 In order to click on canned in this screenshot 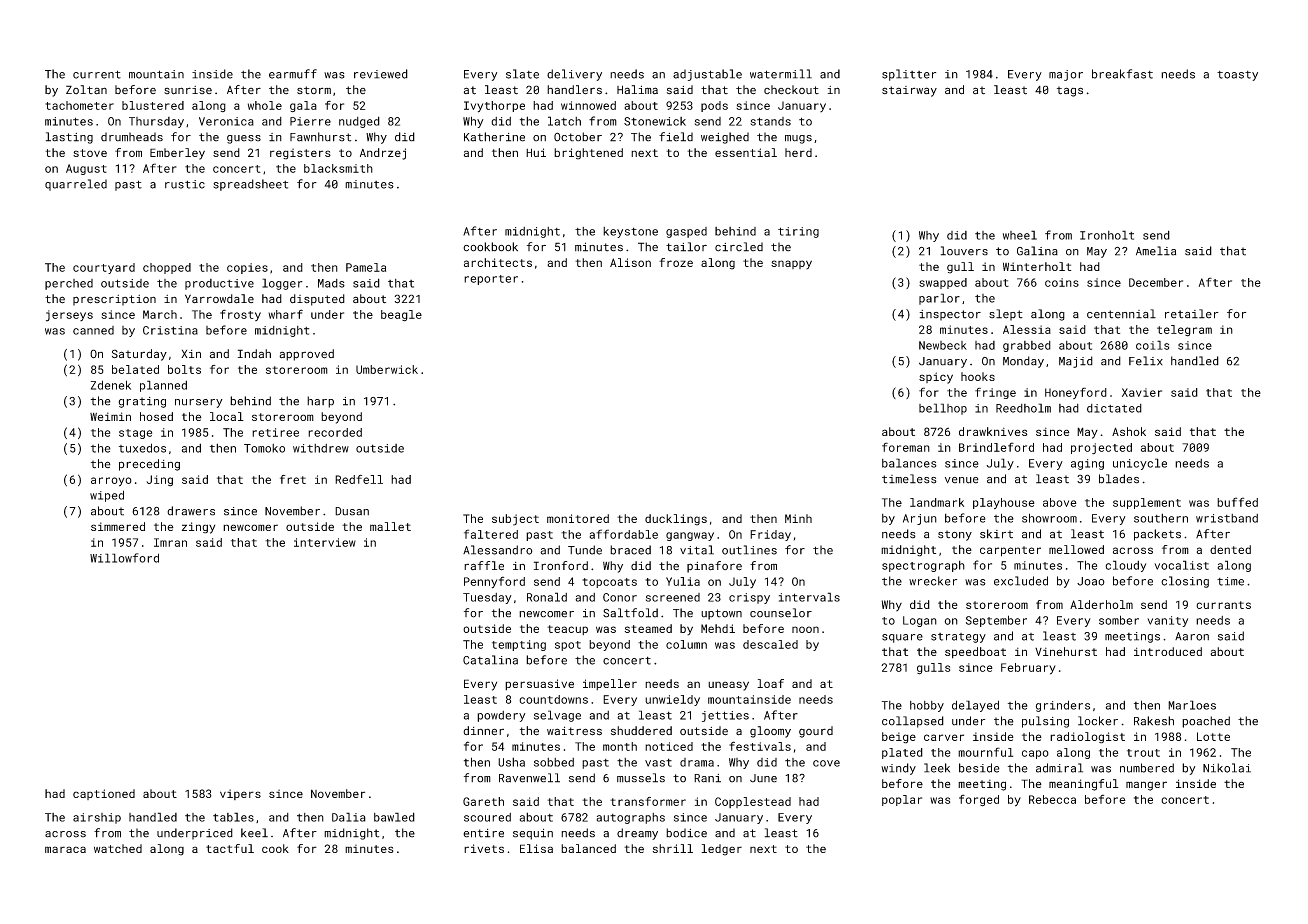, I will do `click(93, 330)`.
